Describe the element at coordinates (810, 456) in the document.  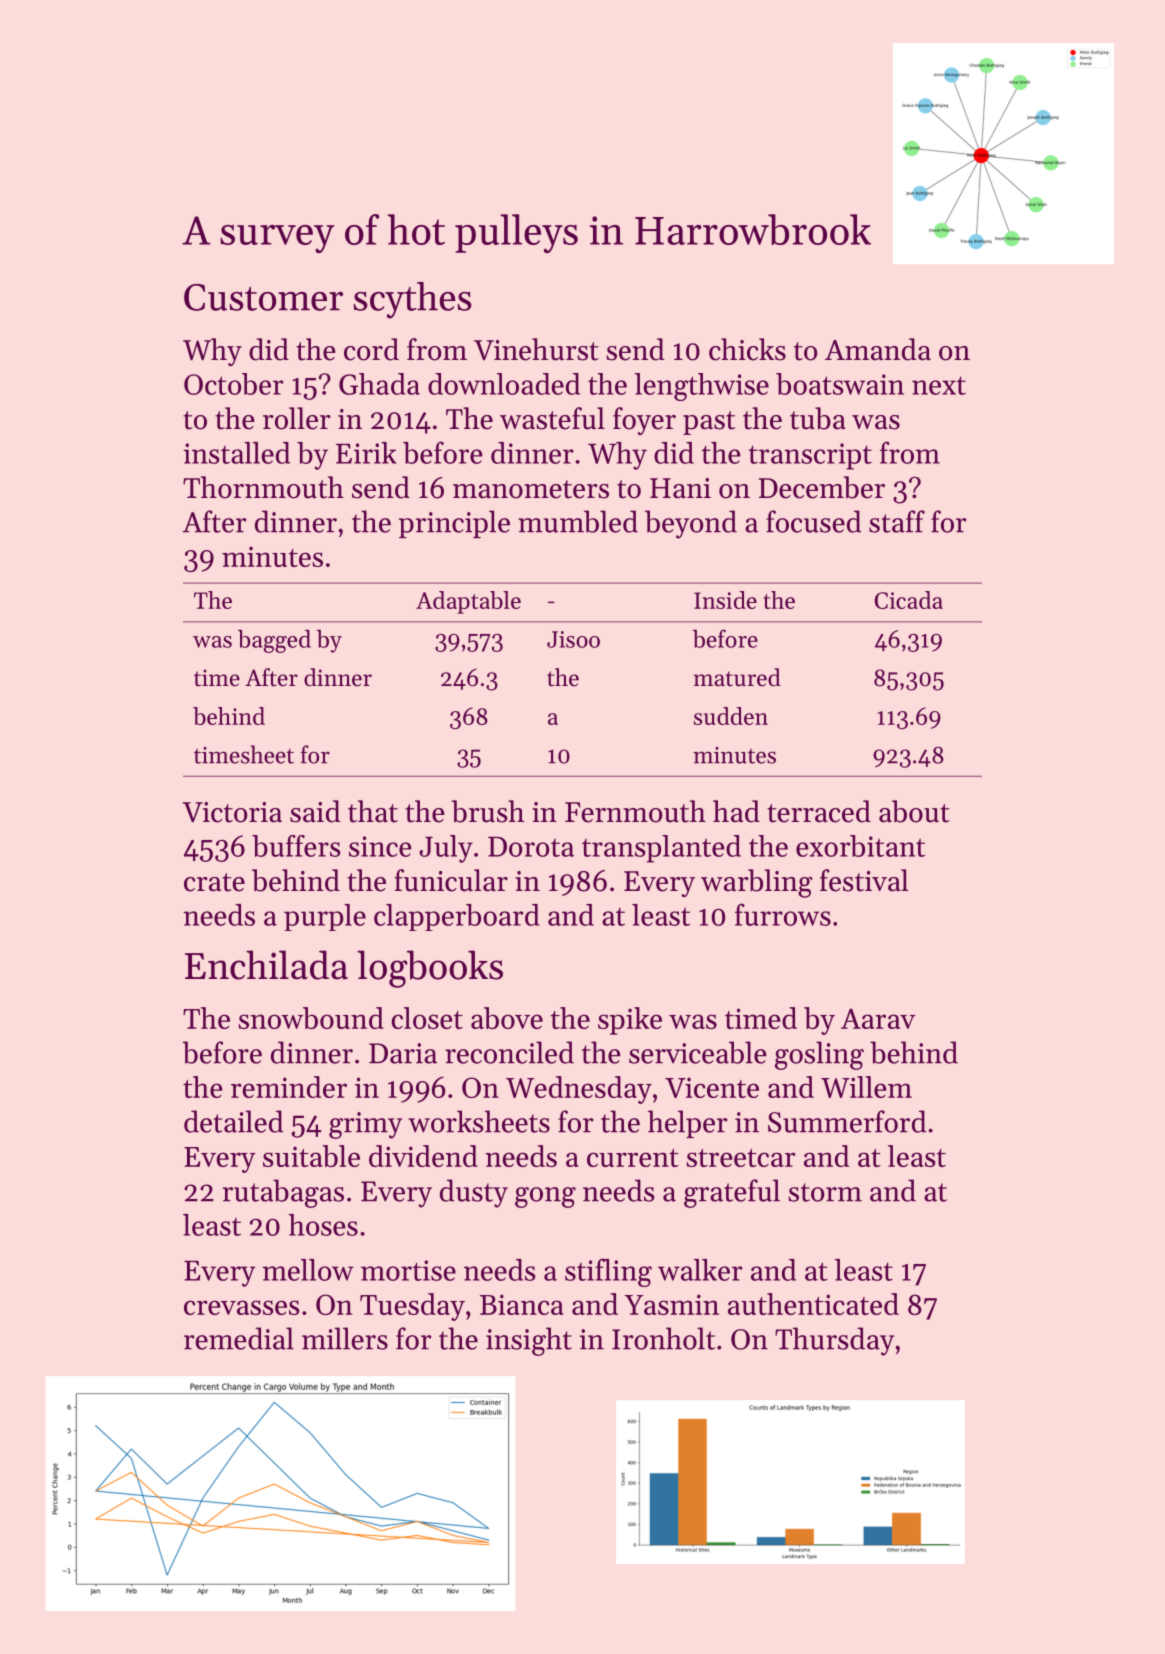
I see `transcript` at that location.
